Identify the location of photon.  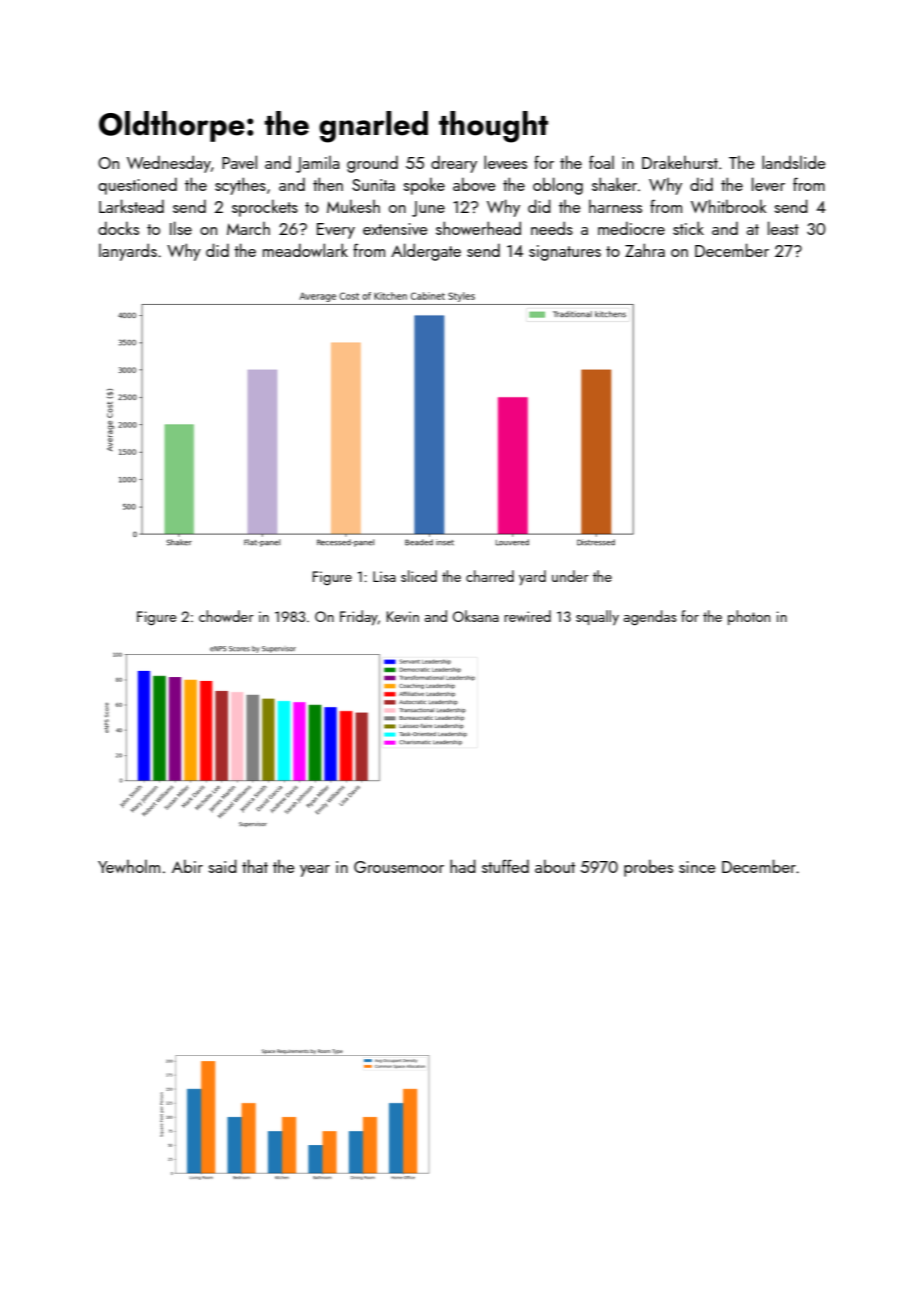
(749, 617).
